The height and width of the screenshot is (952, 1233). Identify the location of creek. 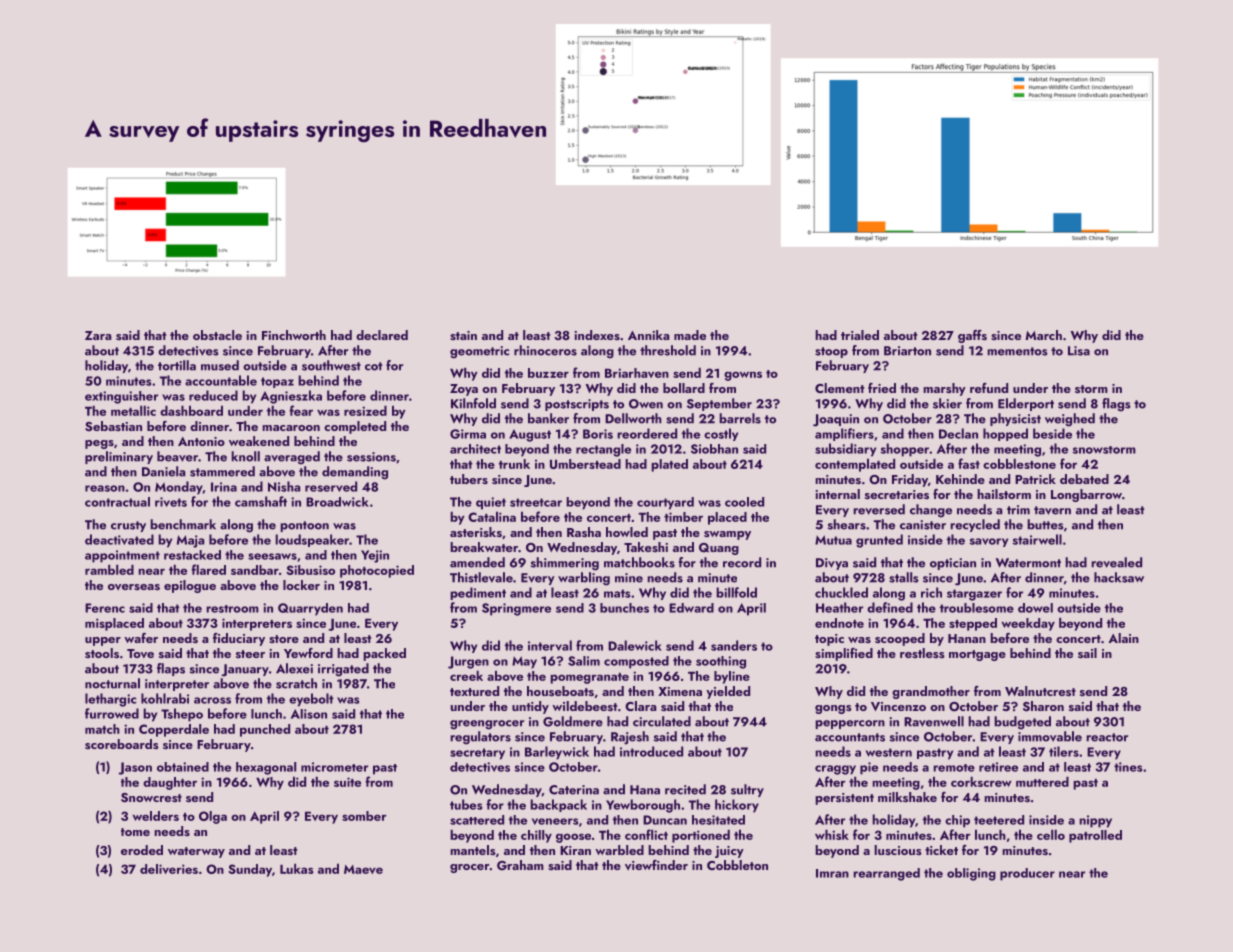
(466, 675).
